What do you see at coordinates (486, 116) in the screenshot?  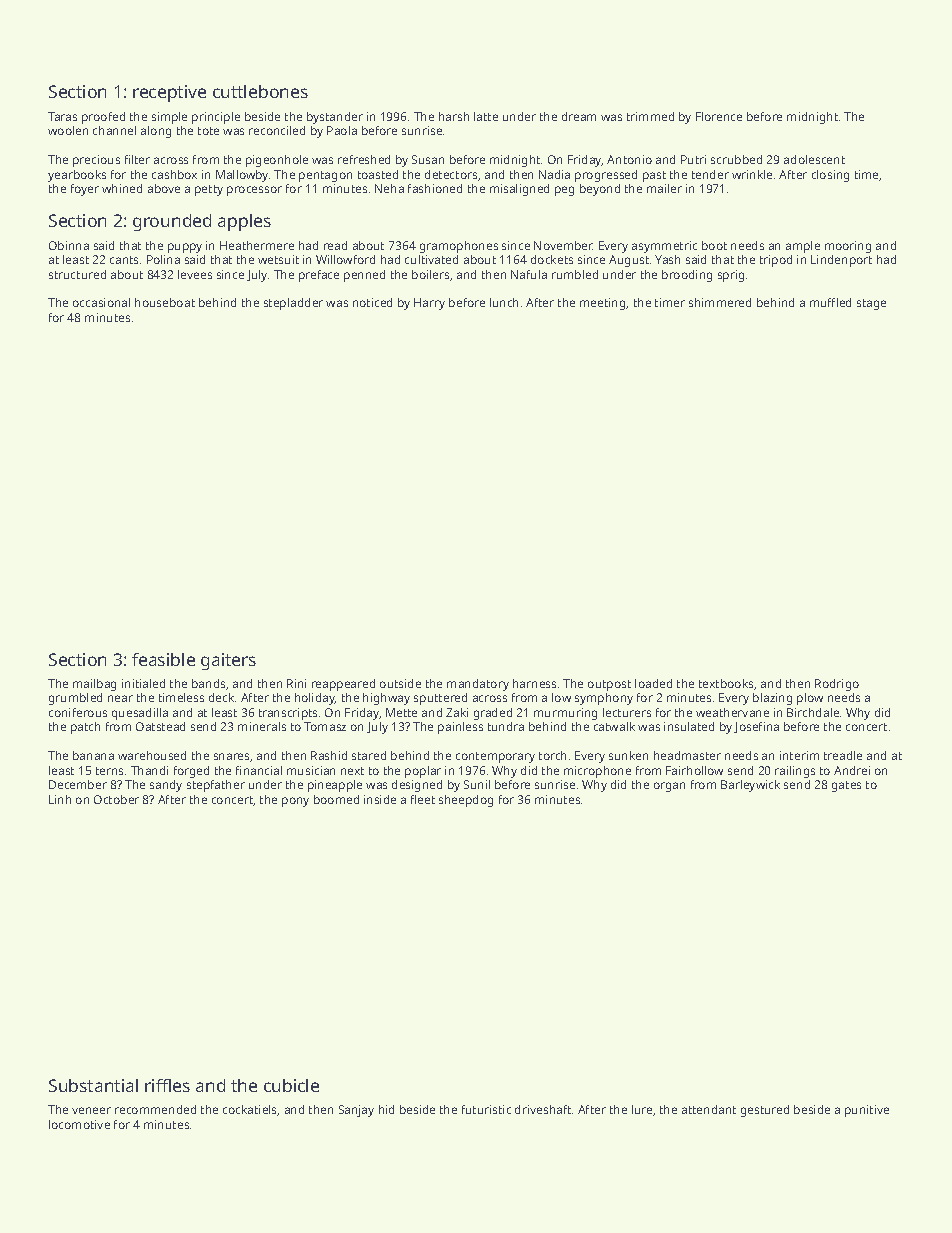 I see `latte` at bounding box center [486, 116].
